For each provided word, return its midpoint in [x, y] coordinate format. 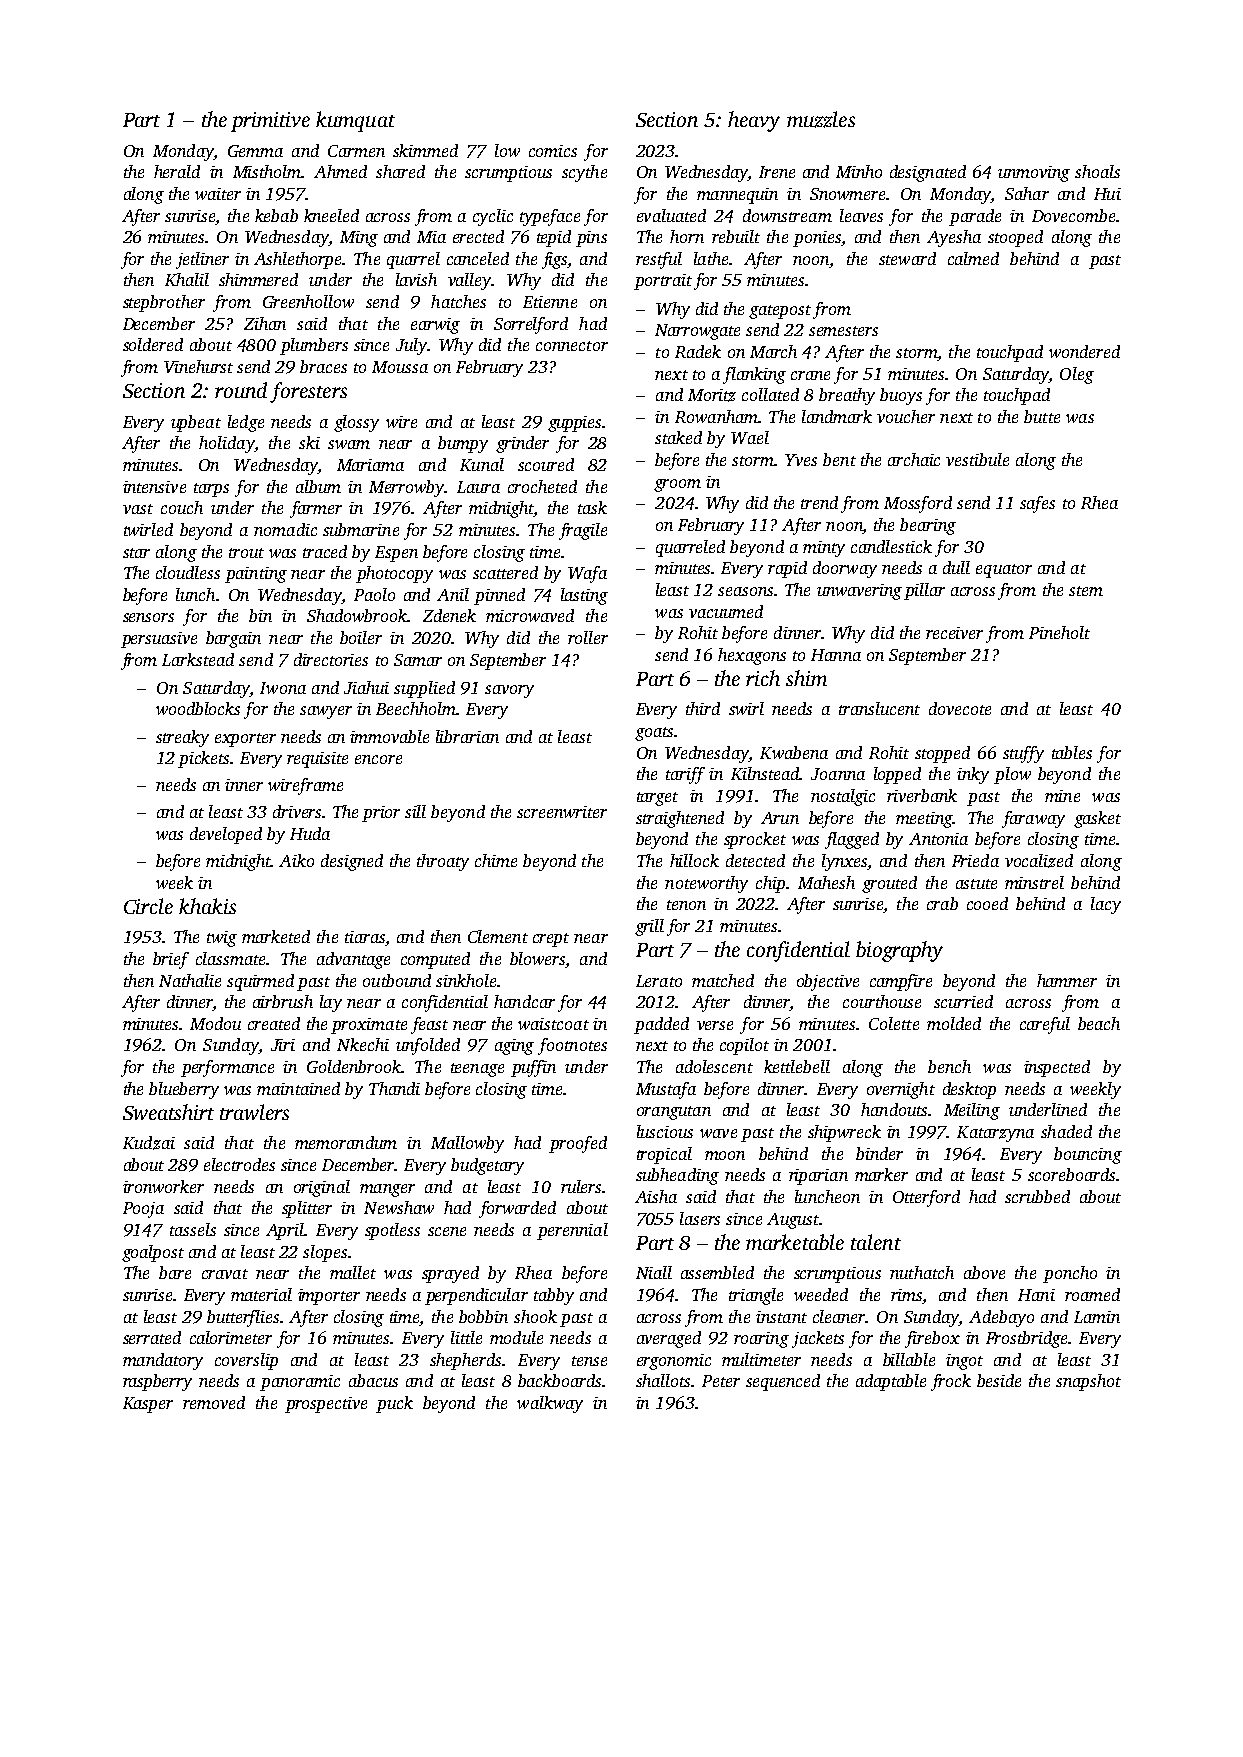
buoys [901, 396]
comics [553, 151]
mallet [353, 1272]
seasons [745, 591]
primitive [270, 122]
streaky [182, 738]
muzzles [821, 119]
